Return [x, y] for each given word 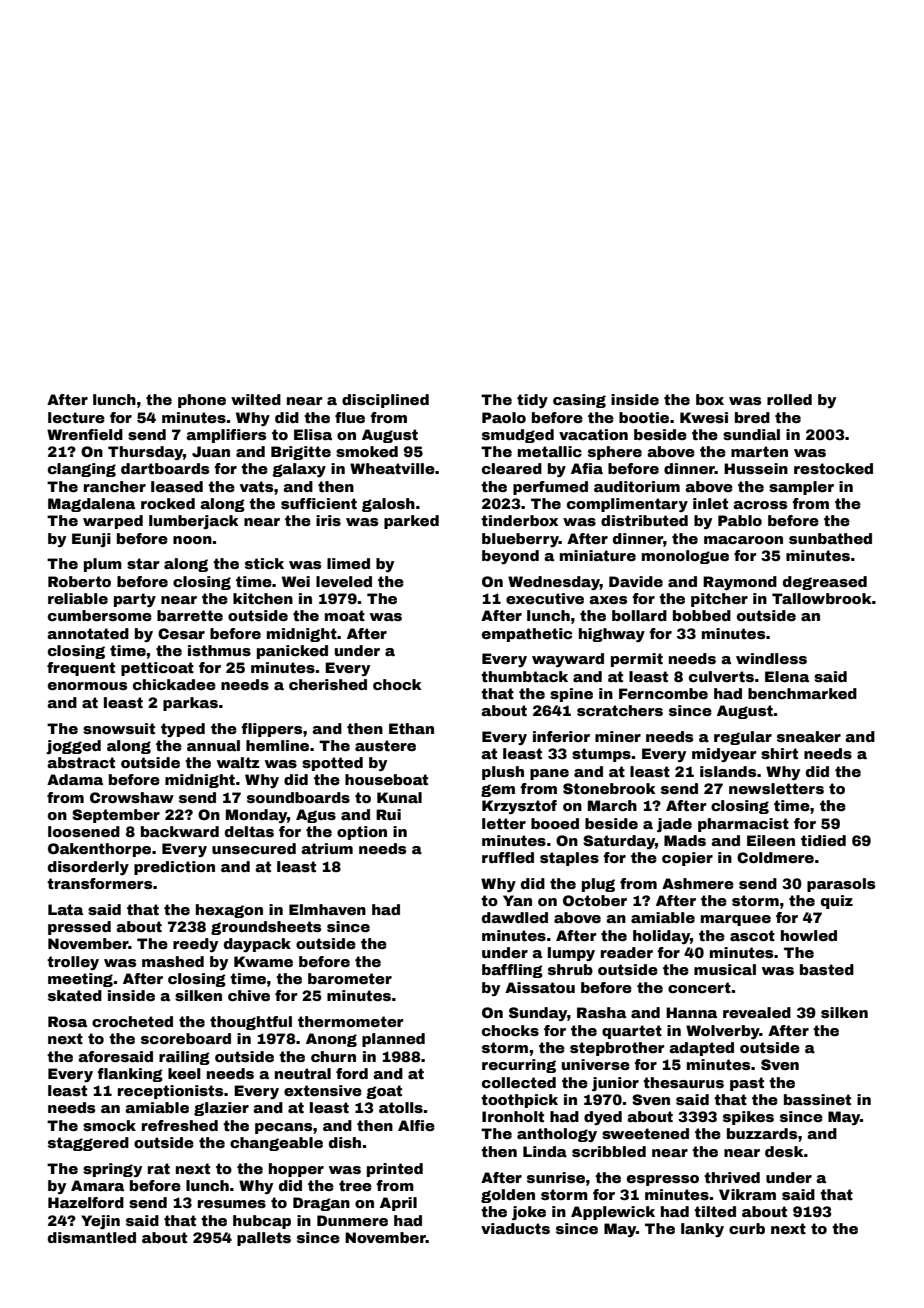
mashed [173, 961]
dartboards [165, 468]
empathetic [527, 635]
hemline [277, 745]
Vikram [747, 1194]
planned [393, 1040]
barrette [190, 615]
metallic [550, 451]
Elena [787, 676]
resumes [232, 1204]
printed [395, 1170]
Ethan [411, 728]
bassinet [817, 1099]
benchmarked [802, 693]
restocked [833, 468]
